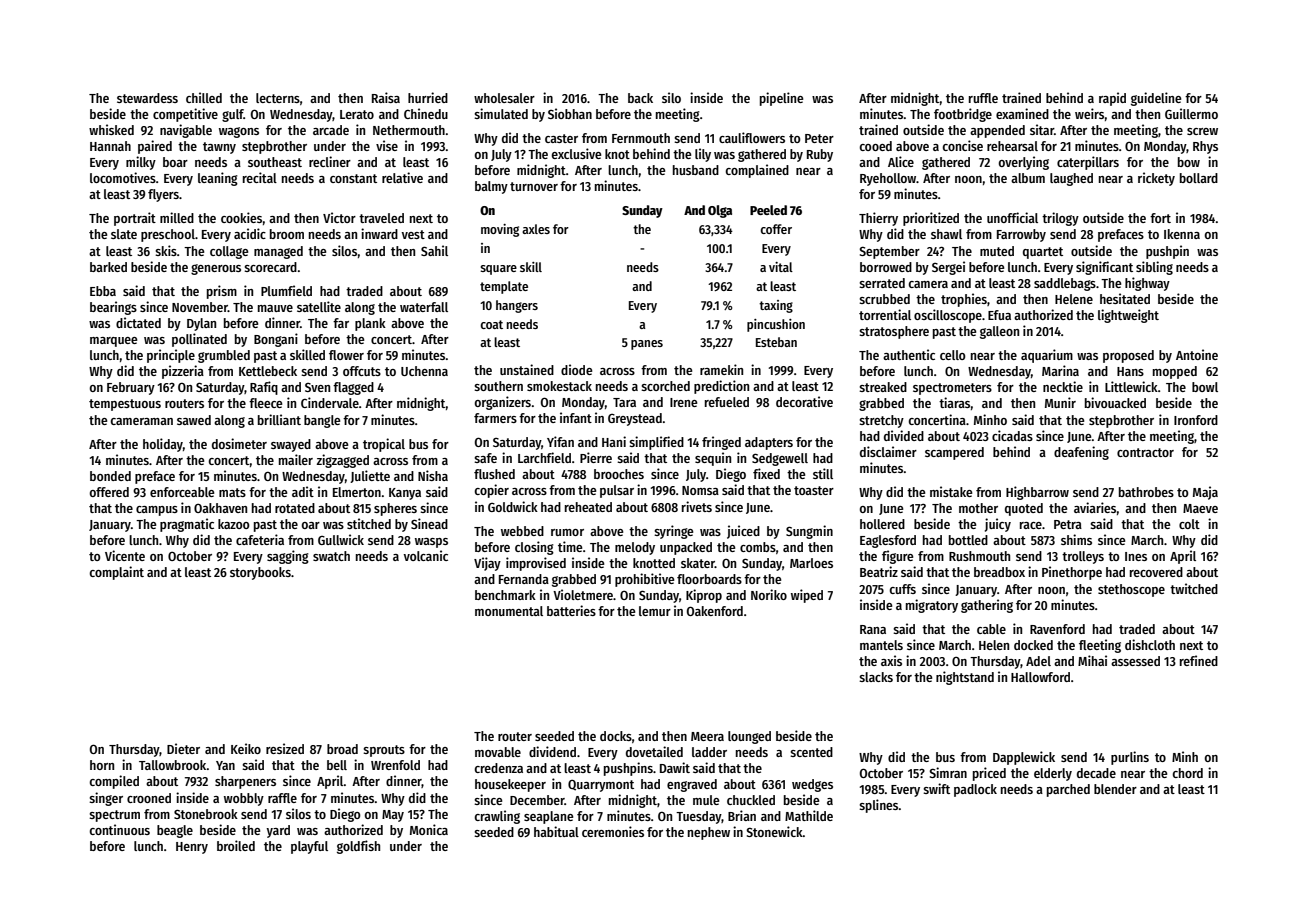 The image size is (1308, 924). Describe the element at coordinates (123, 177) in the screenshot. I see `locomotives` at that location.
